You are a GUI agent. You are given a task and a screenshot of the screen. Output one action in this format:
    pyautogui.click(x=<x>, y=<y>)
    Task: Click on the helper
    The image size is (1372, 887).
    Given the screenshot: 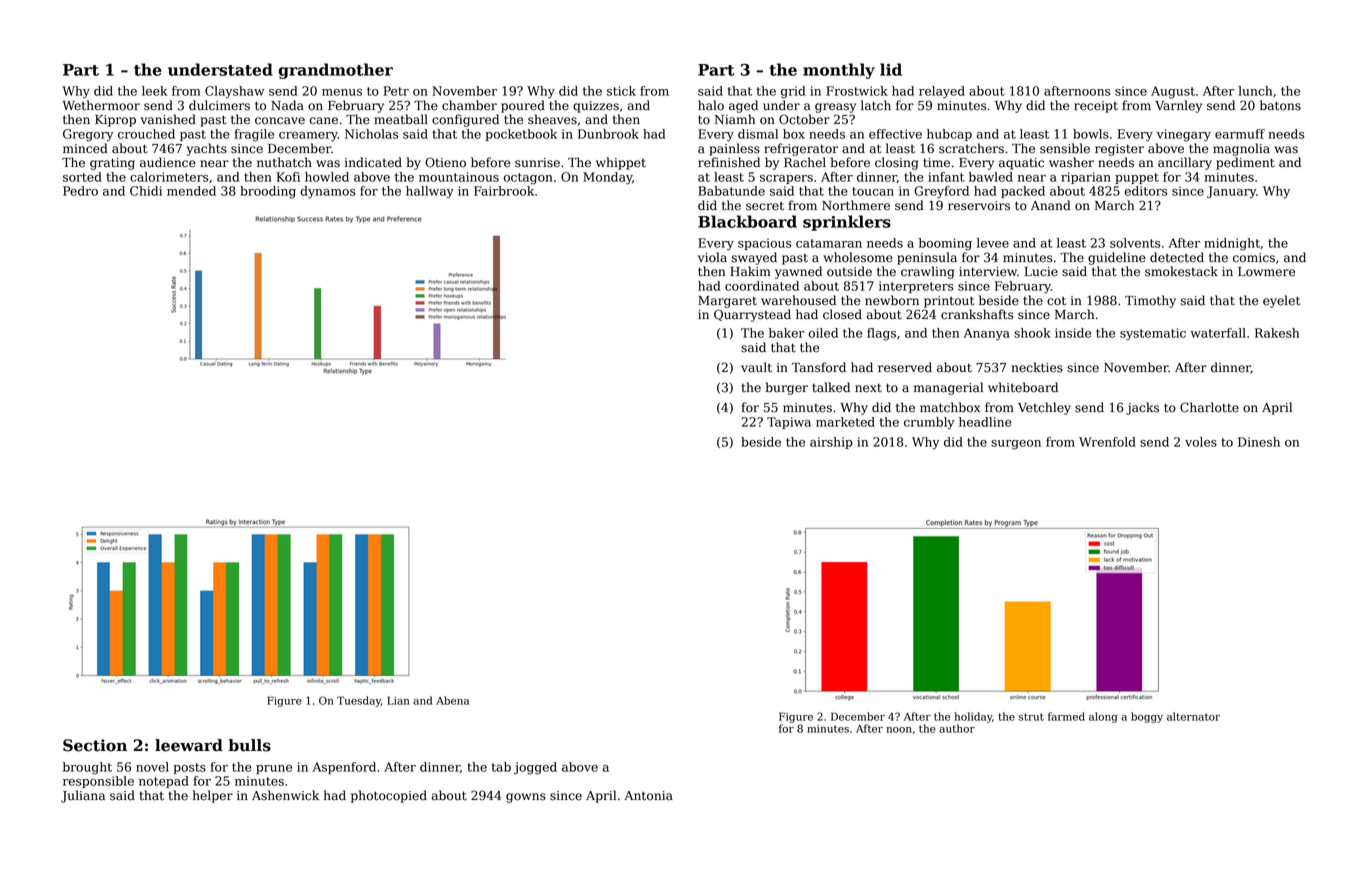 What is the action you would take?
    pyautogui.click(x=213, y=796)
